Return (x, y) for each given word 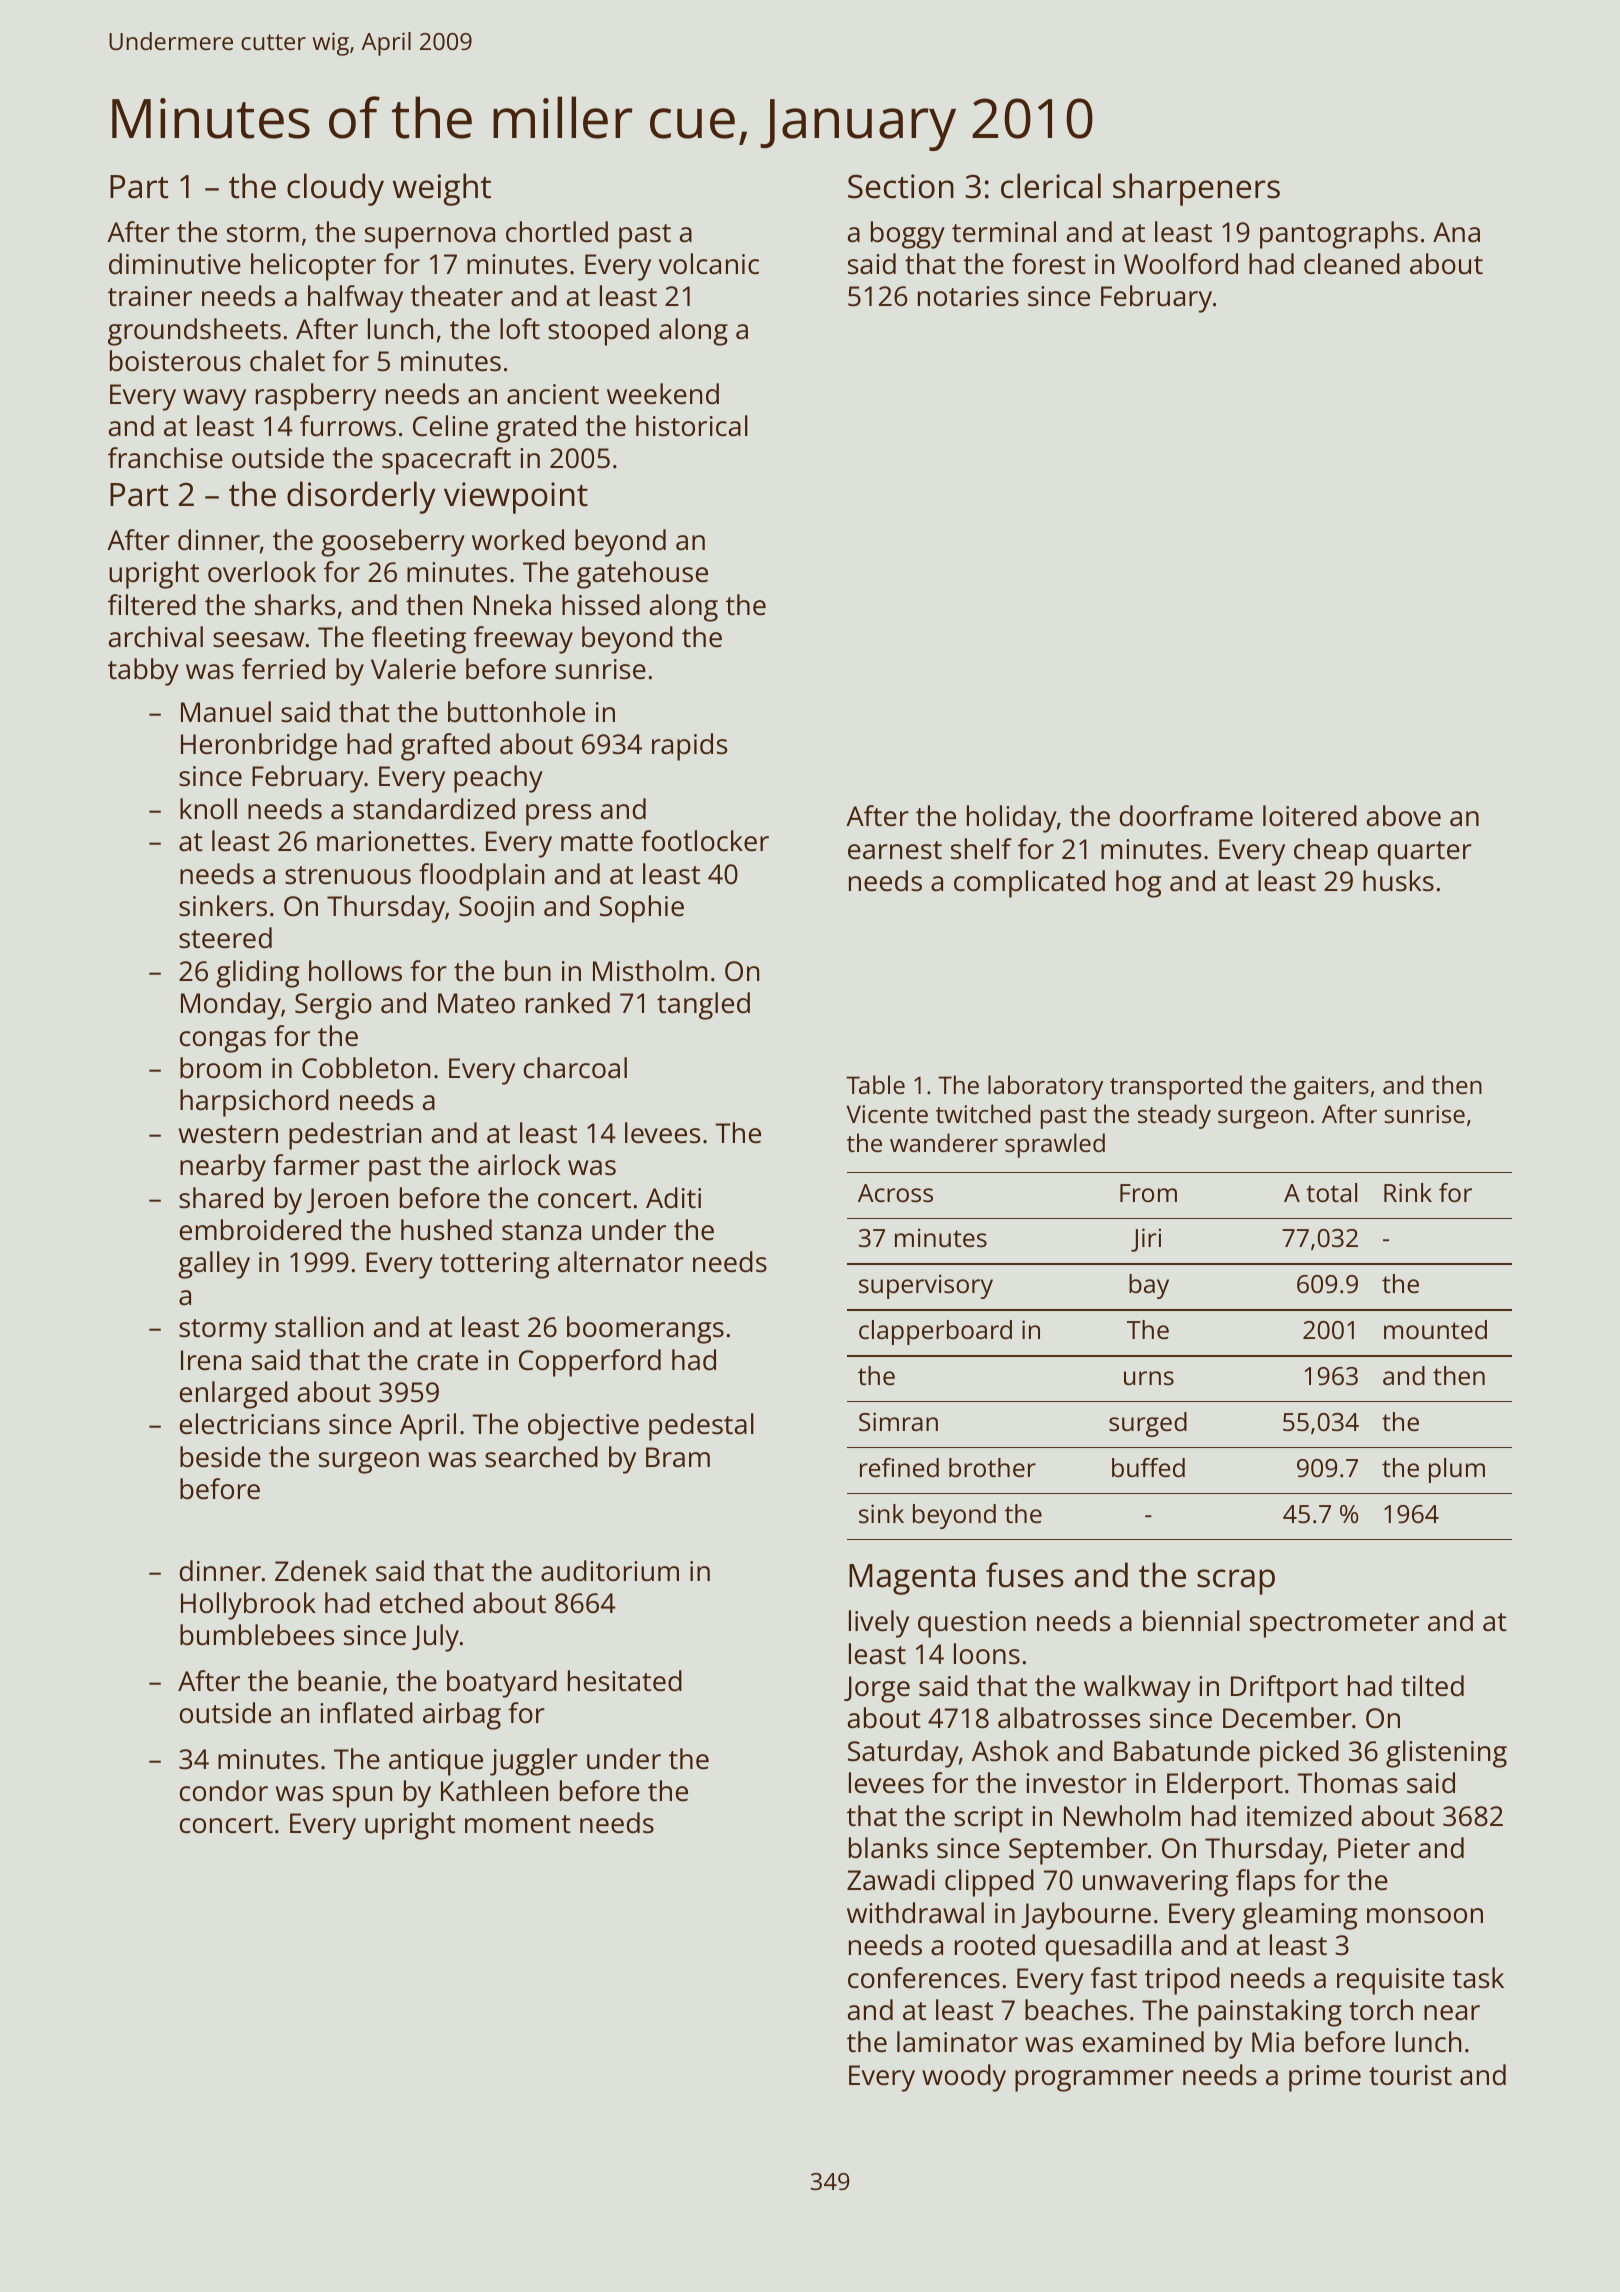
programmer (1094, 2081)
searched (541, 1457)
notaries (968, 296)
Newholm (1122, 1816)
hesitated (625, 1681)
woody (964, 2078)
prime (1325, 2078)
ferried (283, 669)
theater (456, 296)
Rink (1408, 1192)
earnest (895, 850)
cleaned (1352, 264)
